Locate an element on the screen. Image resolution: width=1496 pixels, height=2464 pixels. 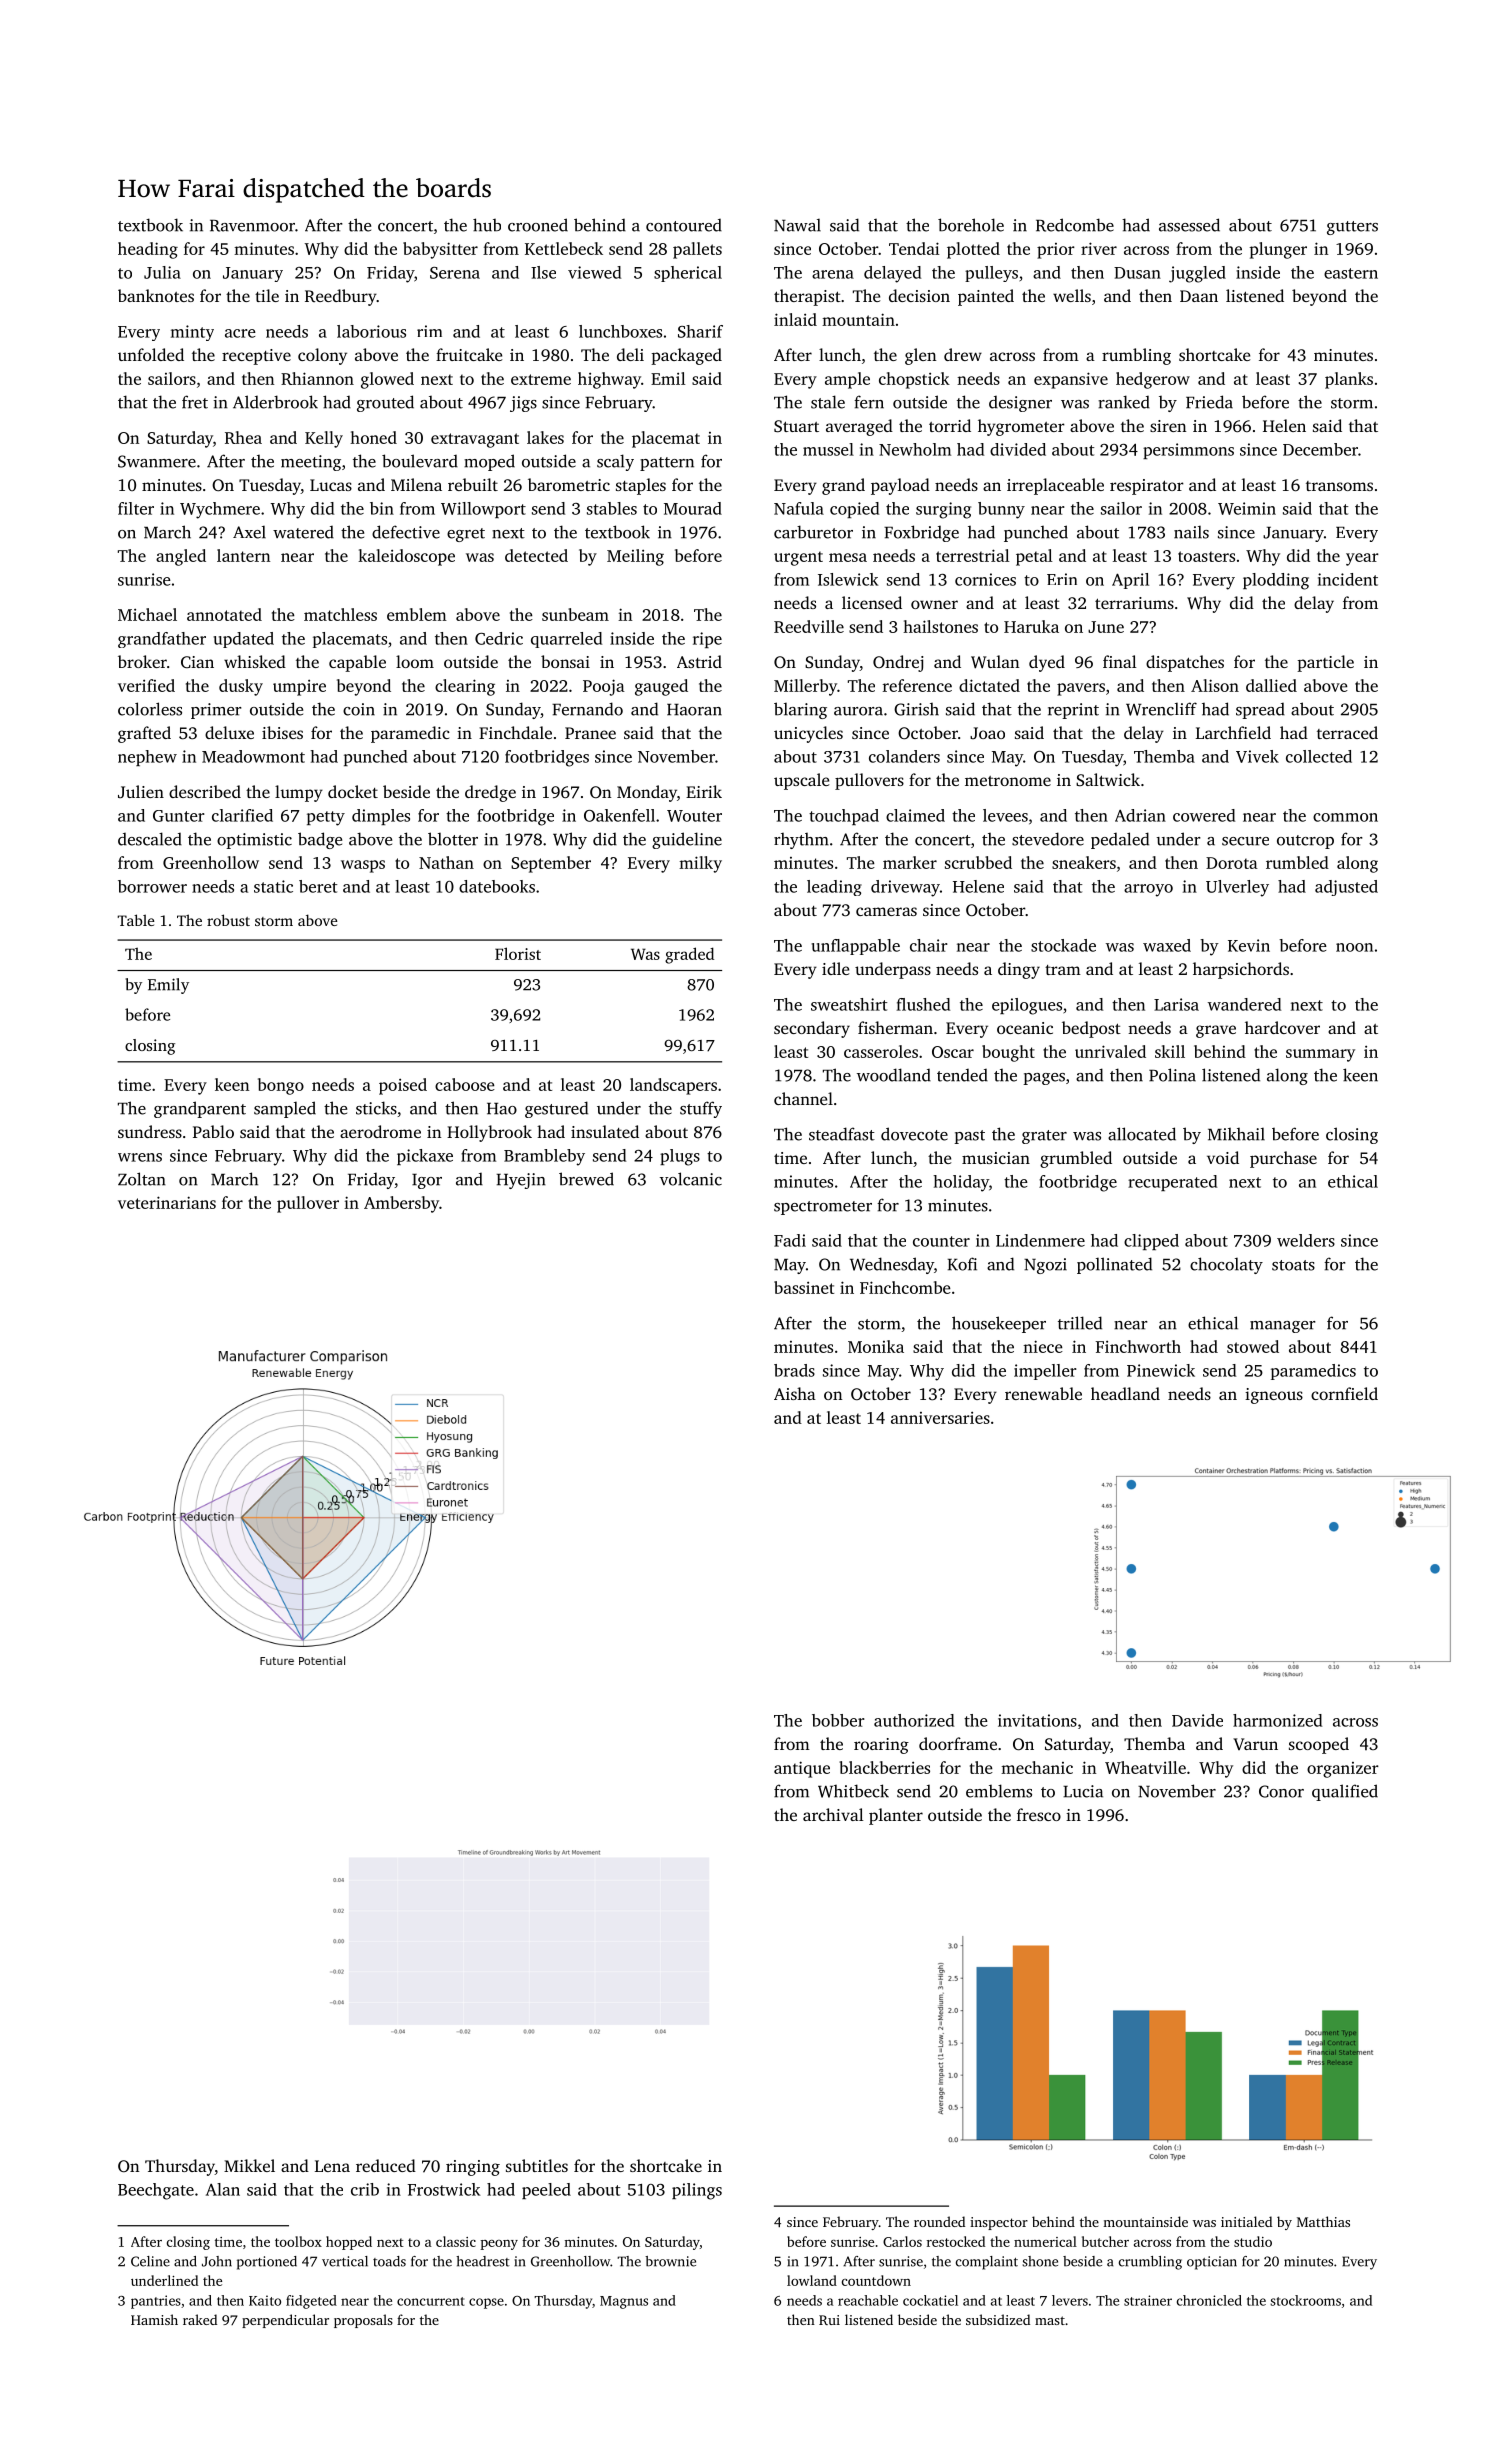
gutters is located at coordinates (1352, 228).
